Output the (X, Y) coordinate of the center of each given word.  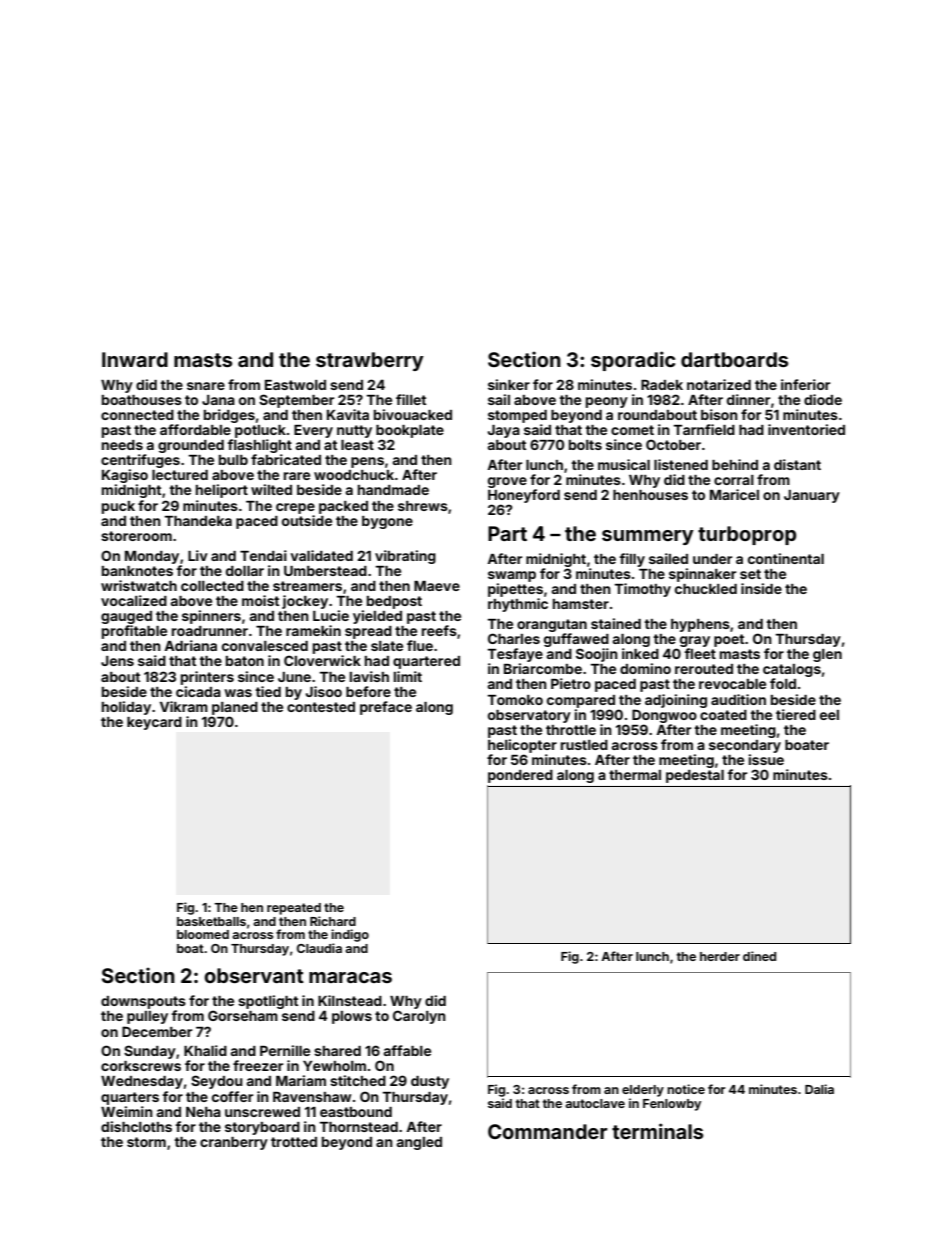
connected (137, 415)
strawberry (370, 361)
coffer (232, 1096)
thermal (635, 775)
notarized (719, 384)
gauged (126, 617)
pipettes (515, 590)
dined (759, 956)
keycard (154, 723)
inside (761, 588)
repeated (294, 909)
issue (766, 759)
